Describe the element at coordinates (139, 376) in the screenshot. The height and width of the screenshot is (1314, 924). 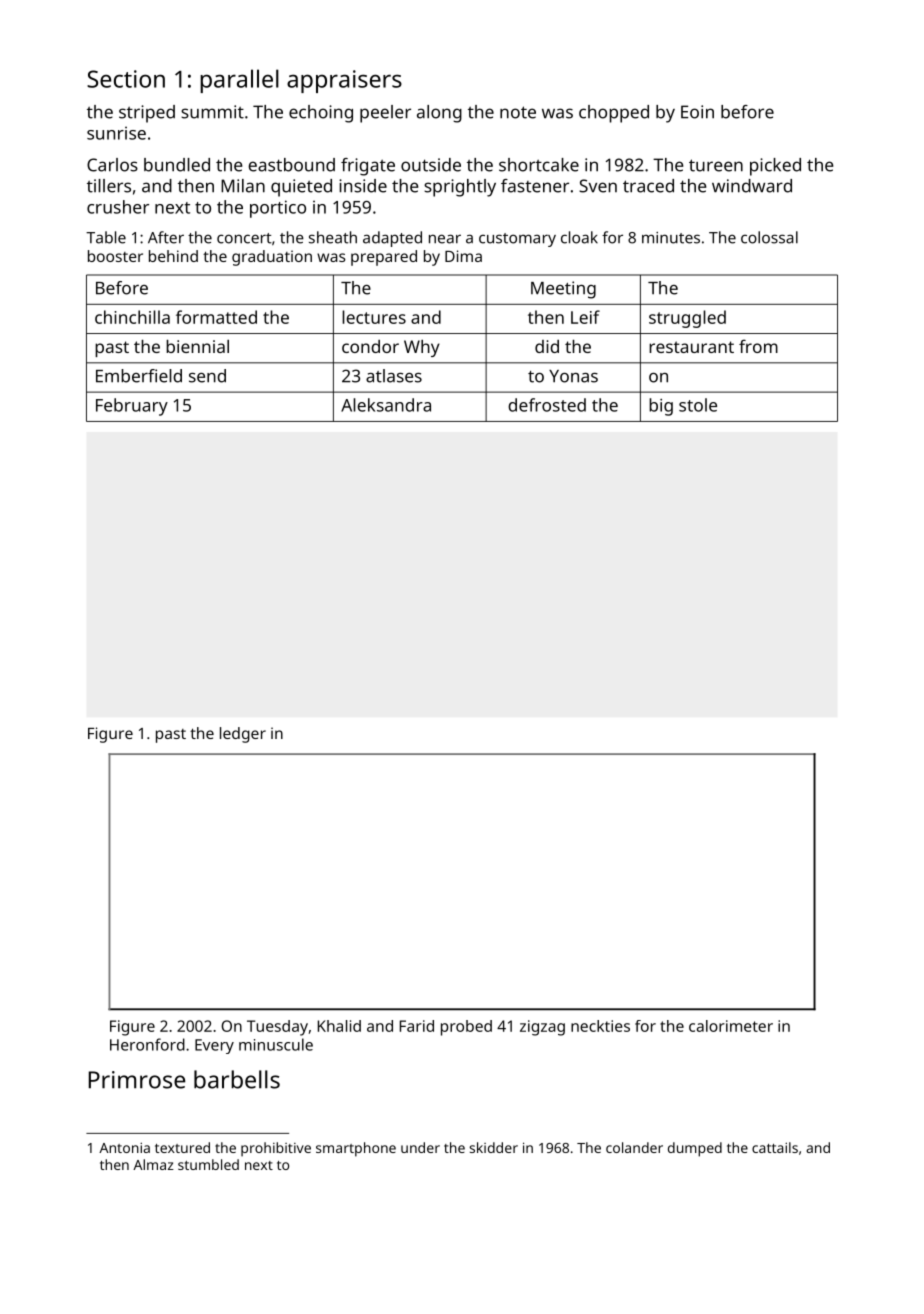
I see `Emberfield` at that location.
